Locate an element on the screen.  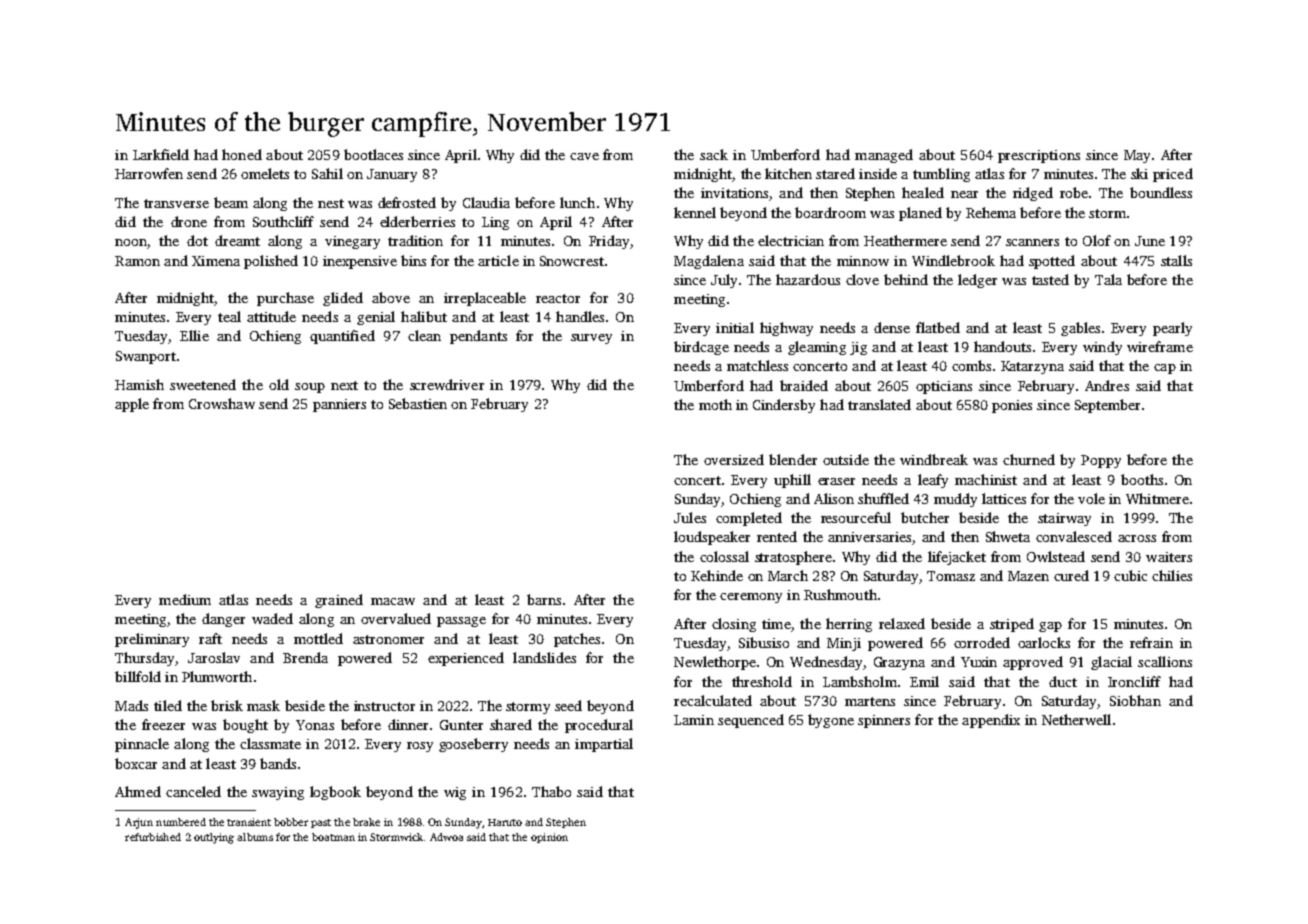
Hamish is located at coordinates (139, 384).
